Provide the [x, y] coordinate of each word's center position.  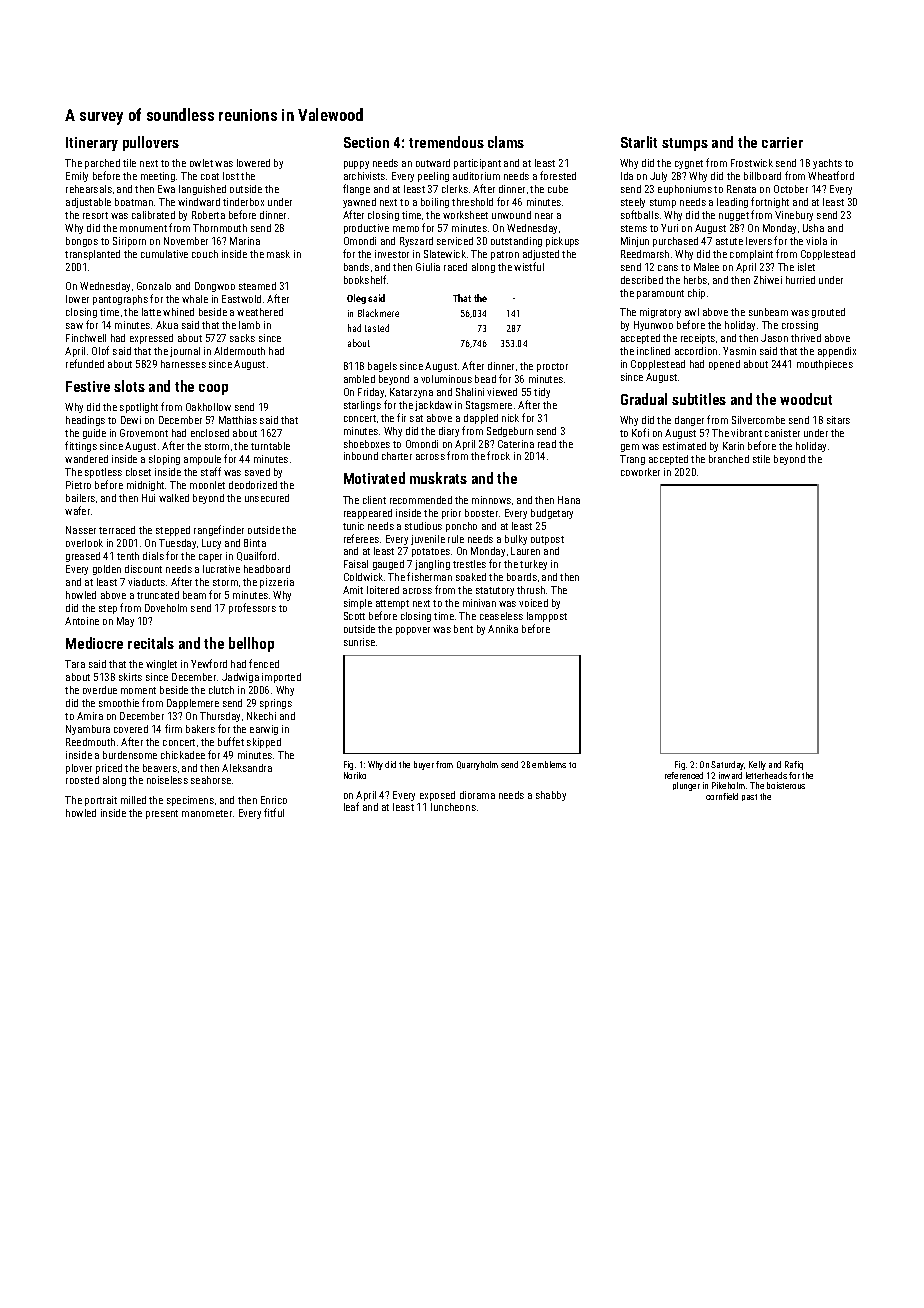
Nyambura [88, 730]
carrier [782, 142]
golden [107, 570]
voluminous [446, 379]
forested [558, 175]
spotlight [139, 408]
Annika [503, 629]
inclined [653, 351]
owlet [201, 163]
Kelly [757, 765]
